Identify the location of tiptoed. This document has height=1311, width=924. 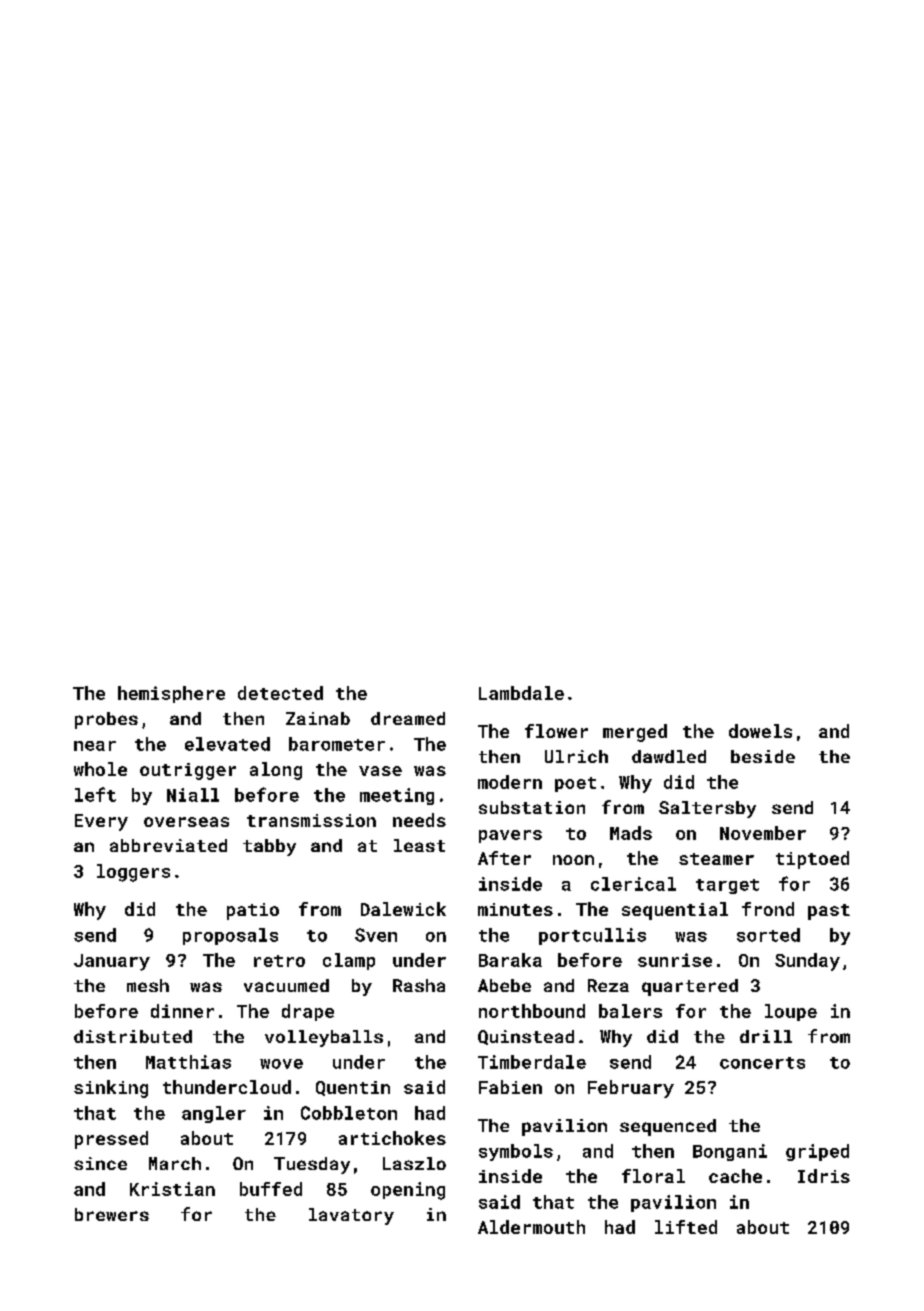
(812, 860).
